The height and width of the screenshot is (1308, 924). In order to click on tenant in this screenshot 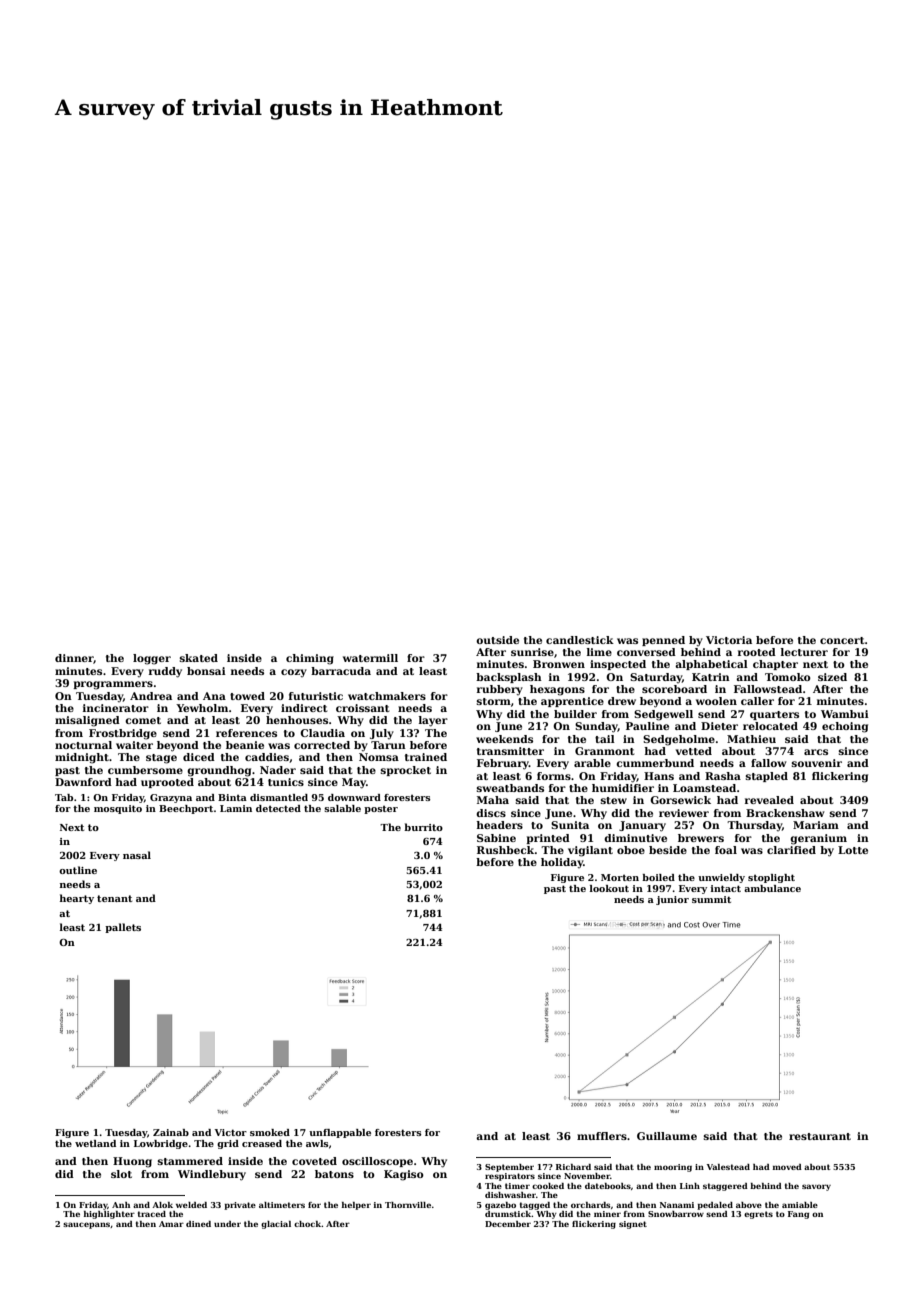, I will do `click(114, 898)`.
